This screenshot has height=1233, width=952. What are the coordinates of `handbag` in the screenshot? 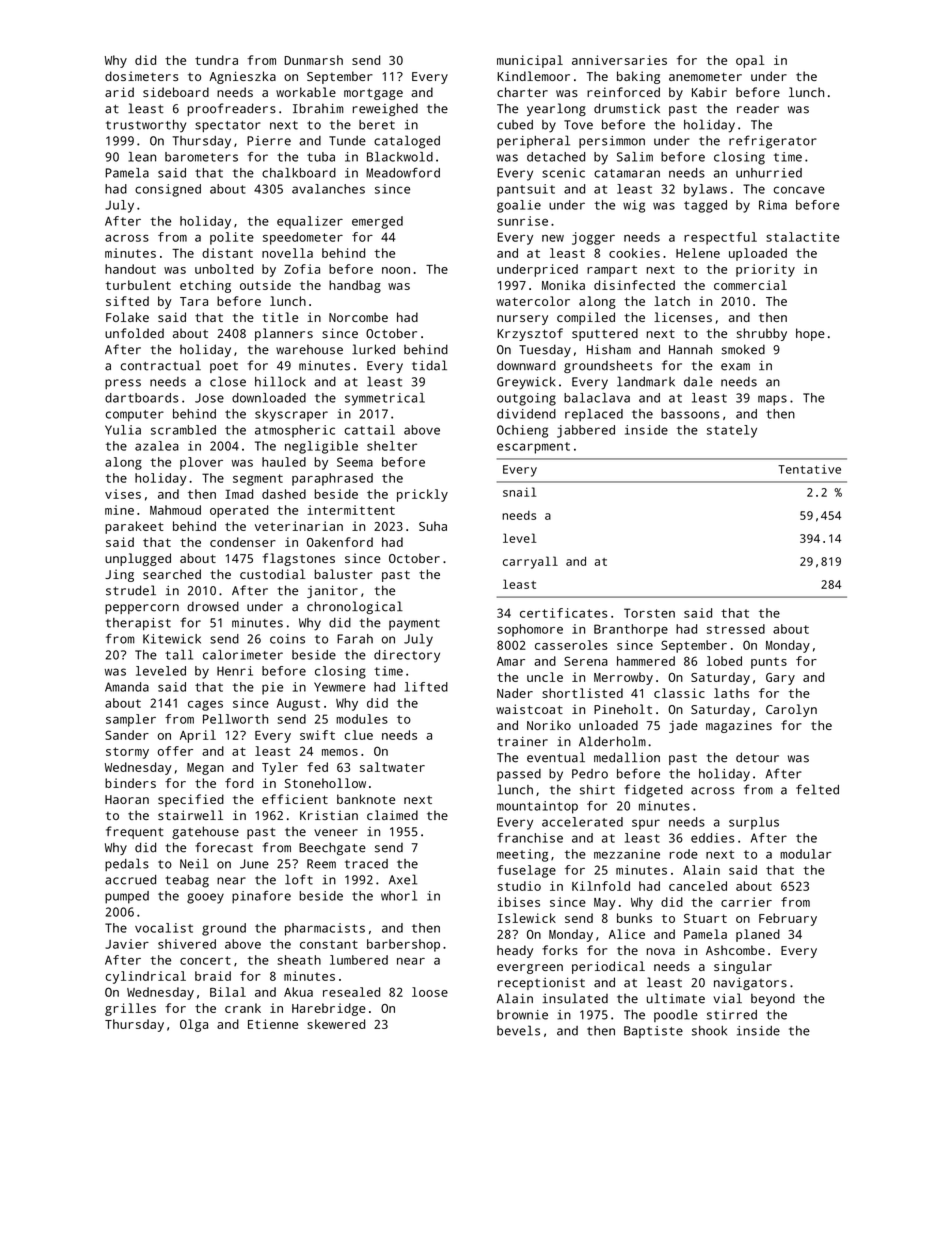 It's located at (355, 286).
